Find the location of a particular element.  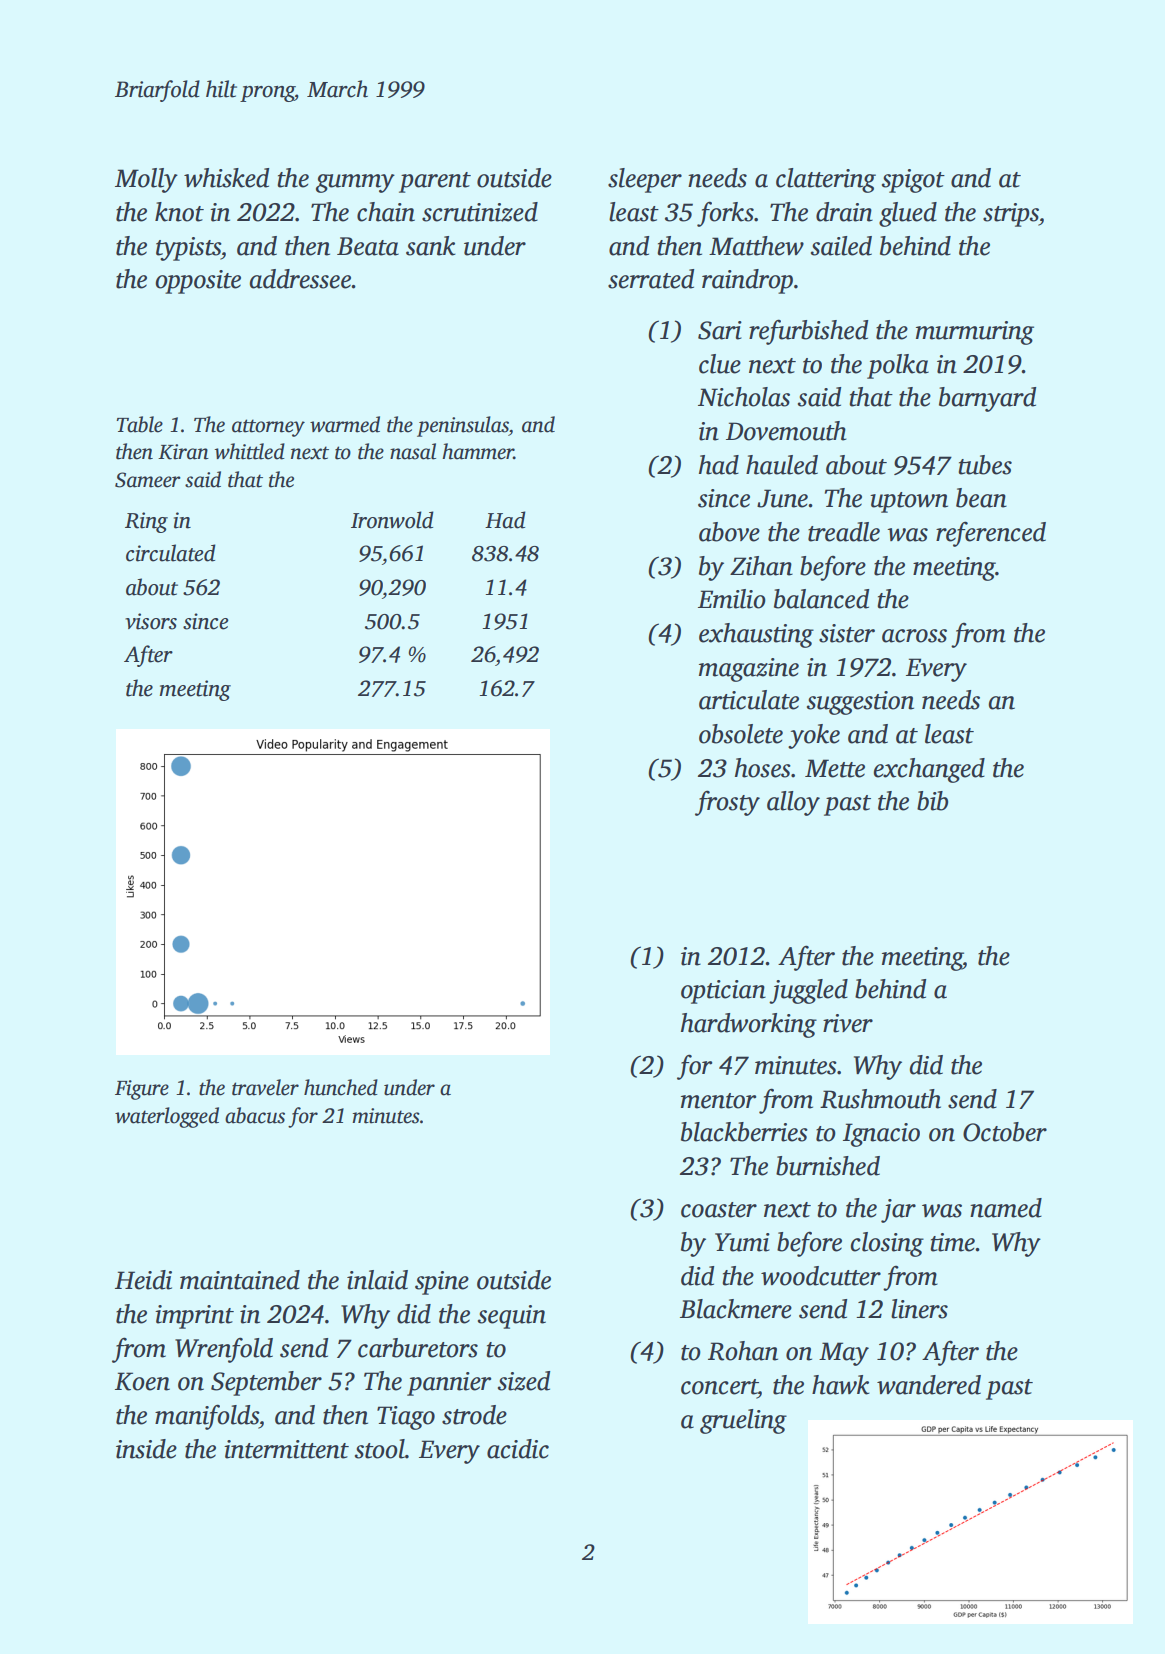

whittled is located at coordinates (249, 451).
